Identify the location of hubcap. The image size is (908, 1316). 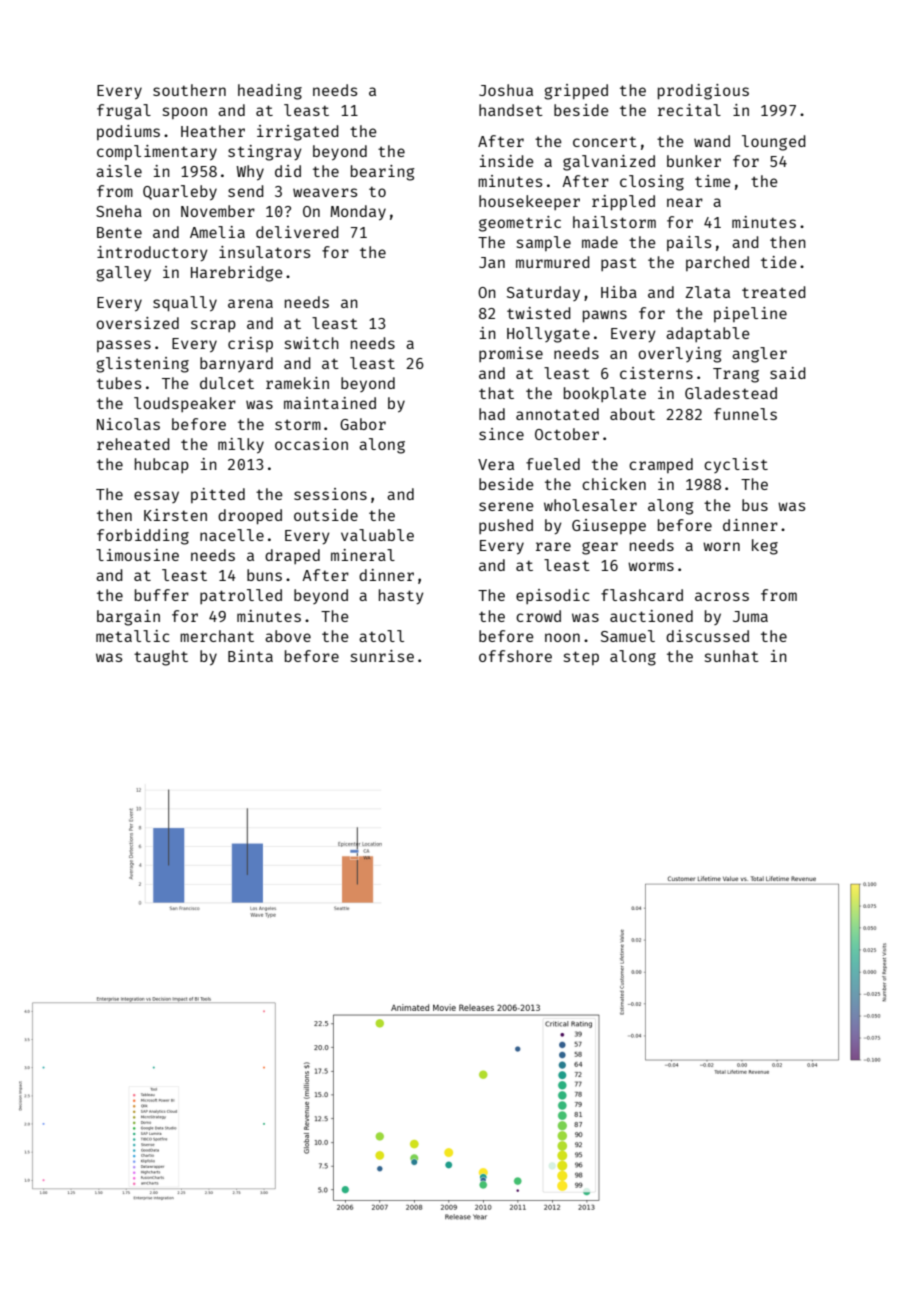
(162, 465).
